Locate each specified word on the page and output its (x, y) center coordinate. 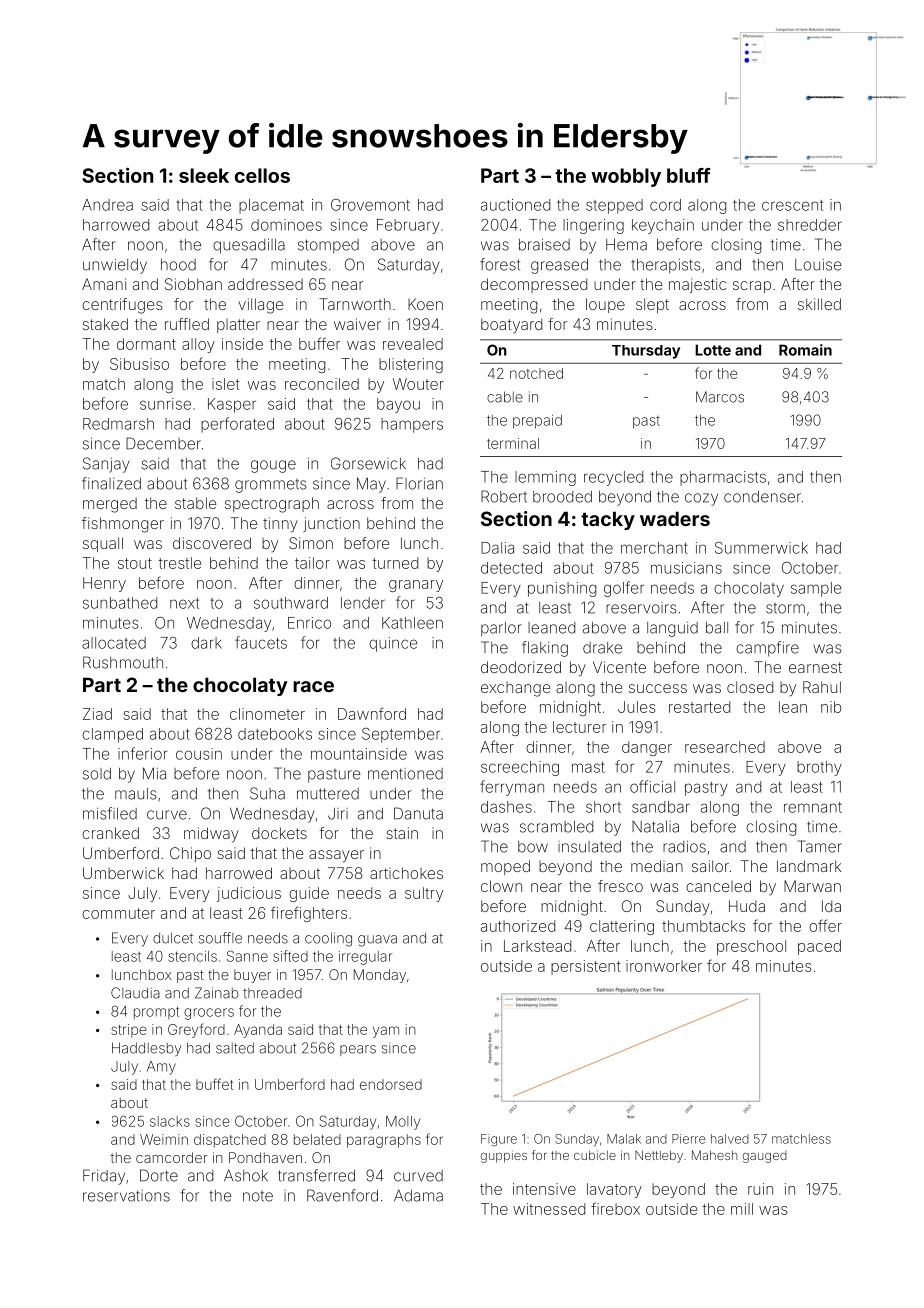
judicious (249, 894)
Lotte (713, 350)
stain (402, 833)
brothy (819, 768)
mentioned (405, 774)
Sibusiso (139, 364)
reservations (126, 1196)
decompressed (534, 285)
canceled (718, 886)
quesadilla (249, 246)
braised (544, 244)
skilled (819, 304)
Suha (267, 793)
